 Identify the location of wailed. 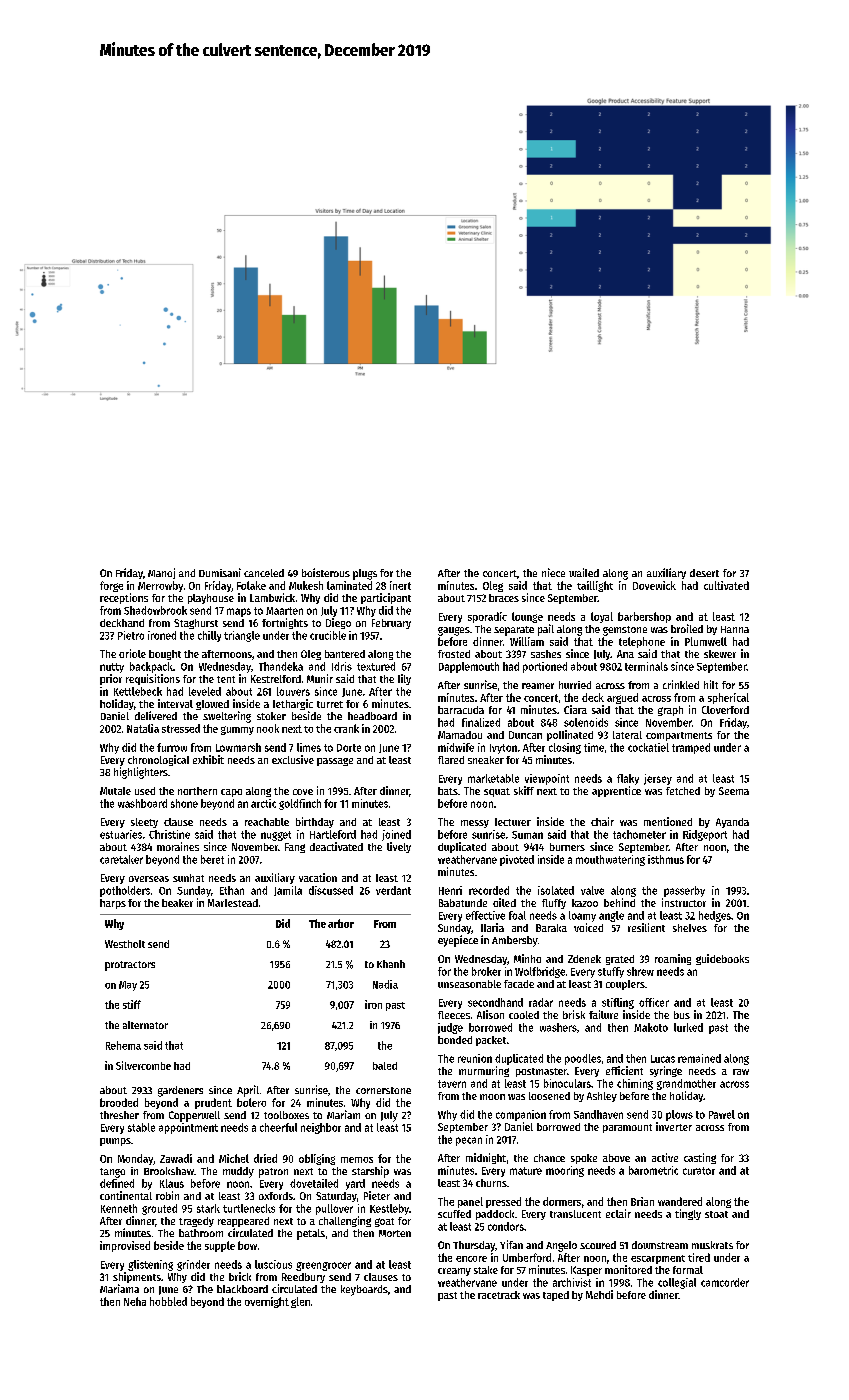
(584, 572).
